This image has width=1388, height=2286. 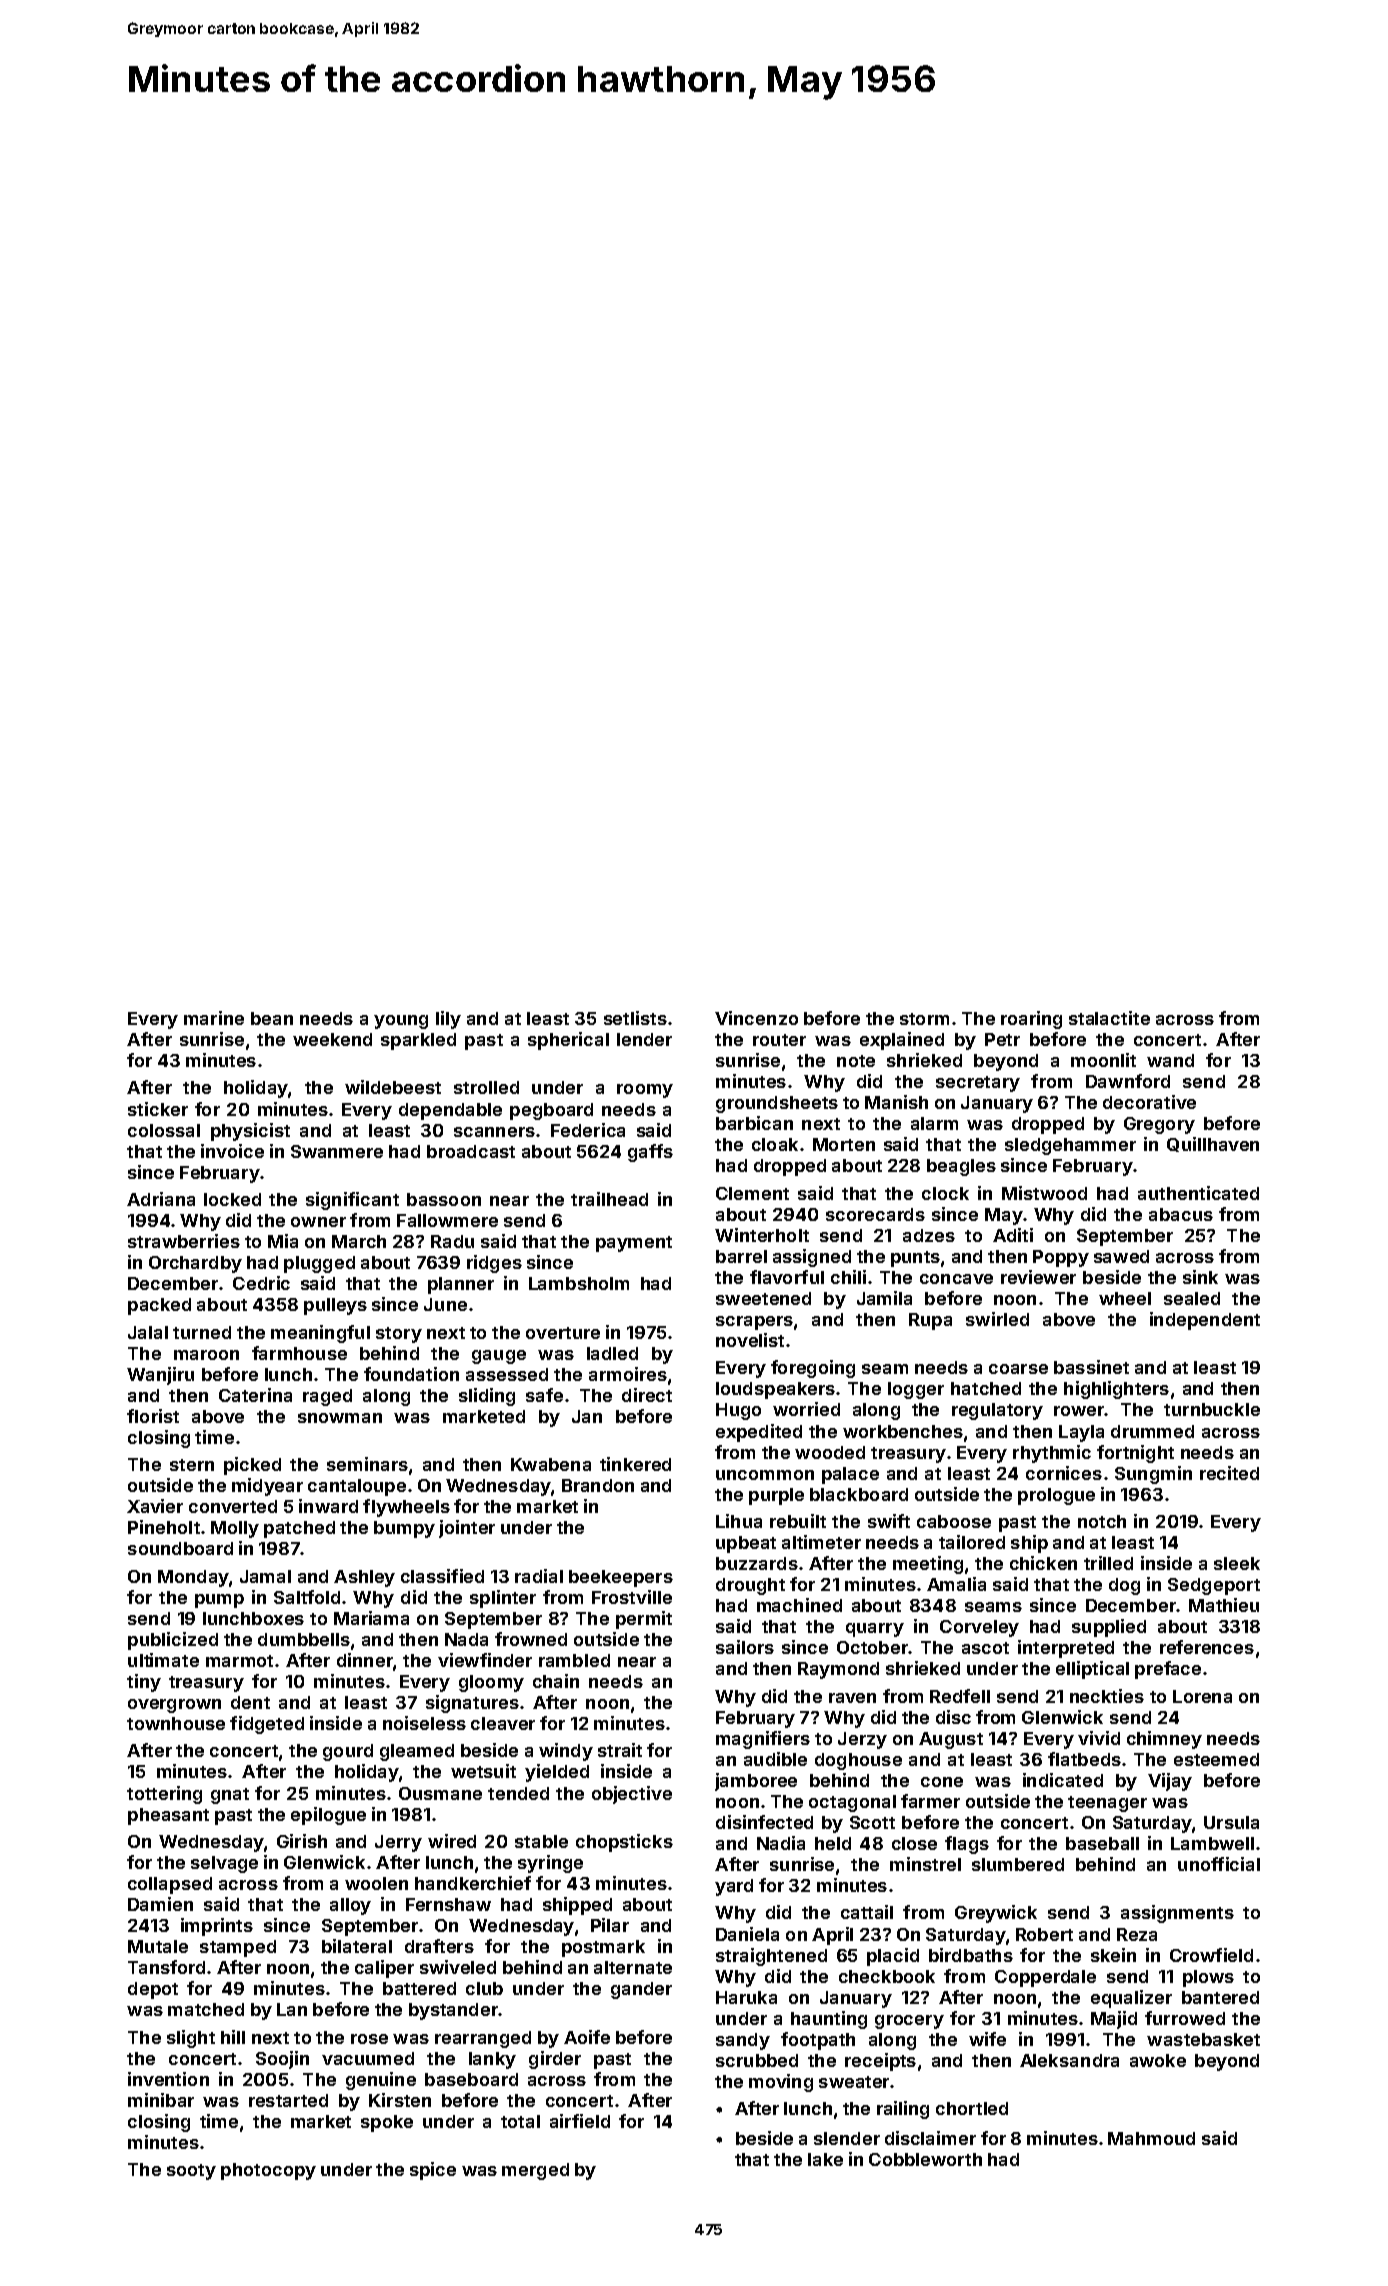 I want to click on locked, so click(x=232, y=1199).
